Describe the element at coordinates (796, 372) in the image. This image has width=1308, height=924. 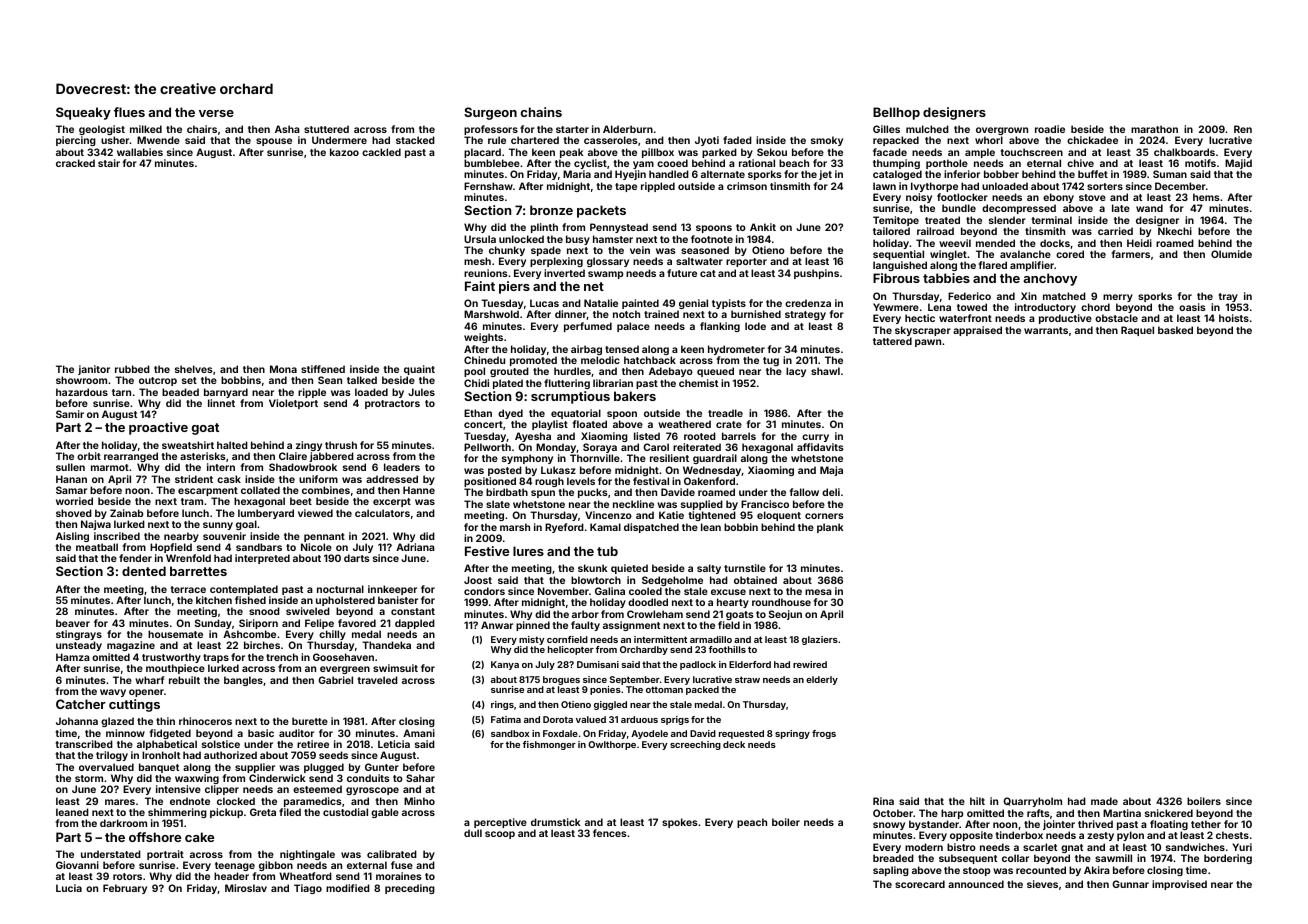
I see `lacy` at that location.
